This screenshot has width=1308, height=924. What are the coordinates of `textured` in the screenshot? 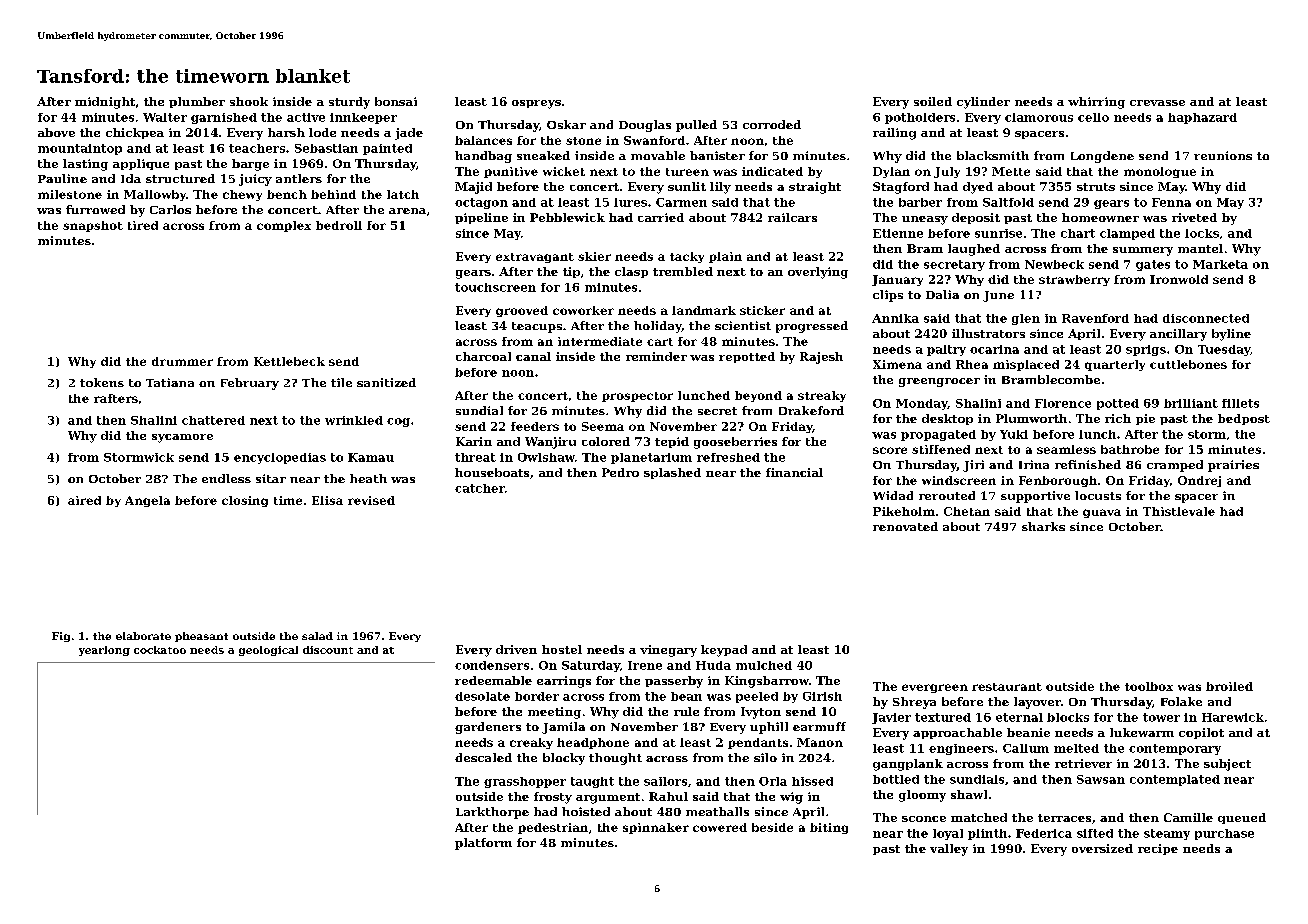 It's located at (943, 717).
